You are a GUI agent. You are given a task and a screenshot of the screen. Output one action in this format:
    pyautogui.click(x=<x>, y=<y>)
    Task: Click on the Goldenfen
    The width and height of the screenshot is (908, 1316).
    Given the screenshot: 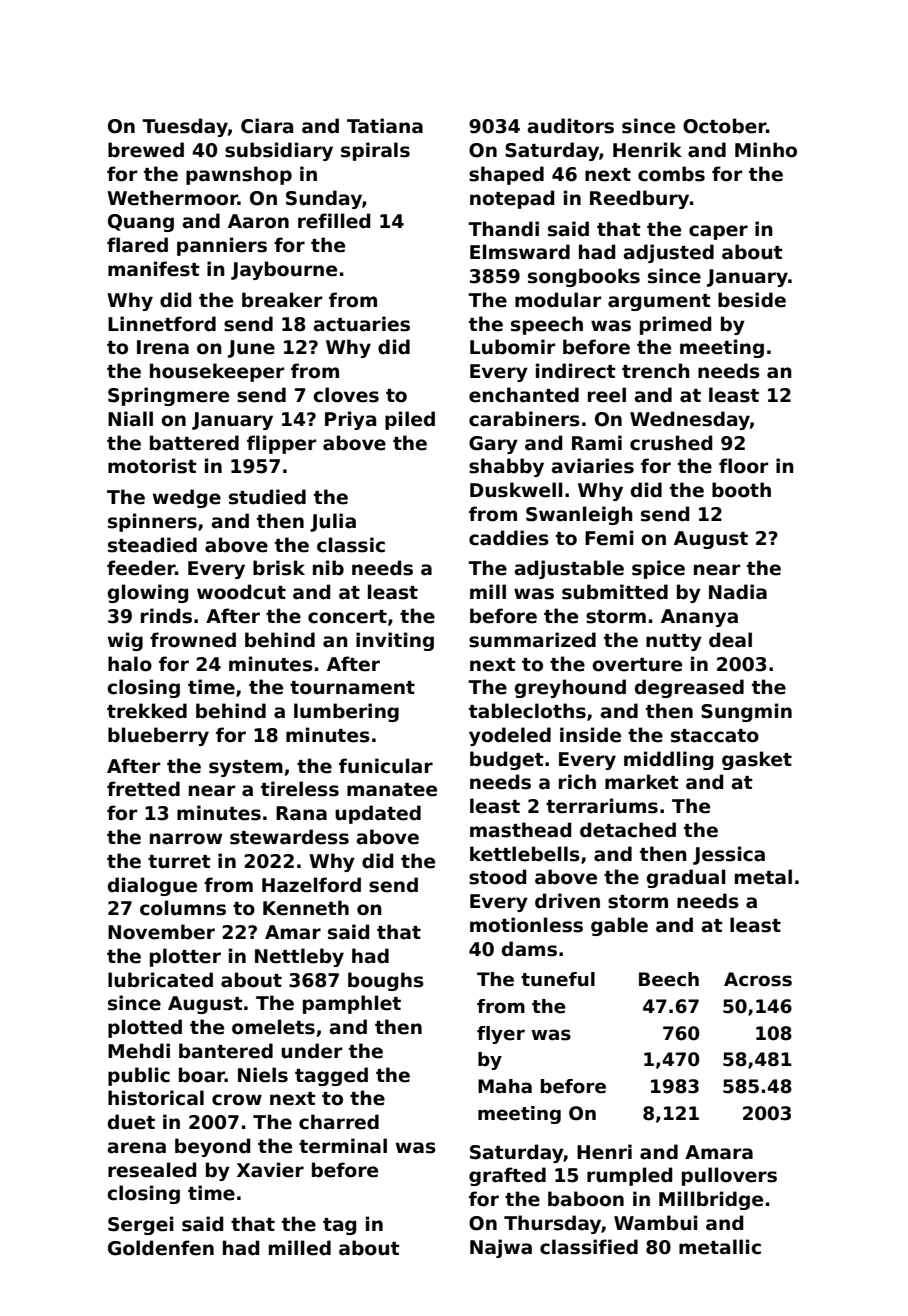 What is the action you would take?
    pyautogui.click(x=161, y=1248)
